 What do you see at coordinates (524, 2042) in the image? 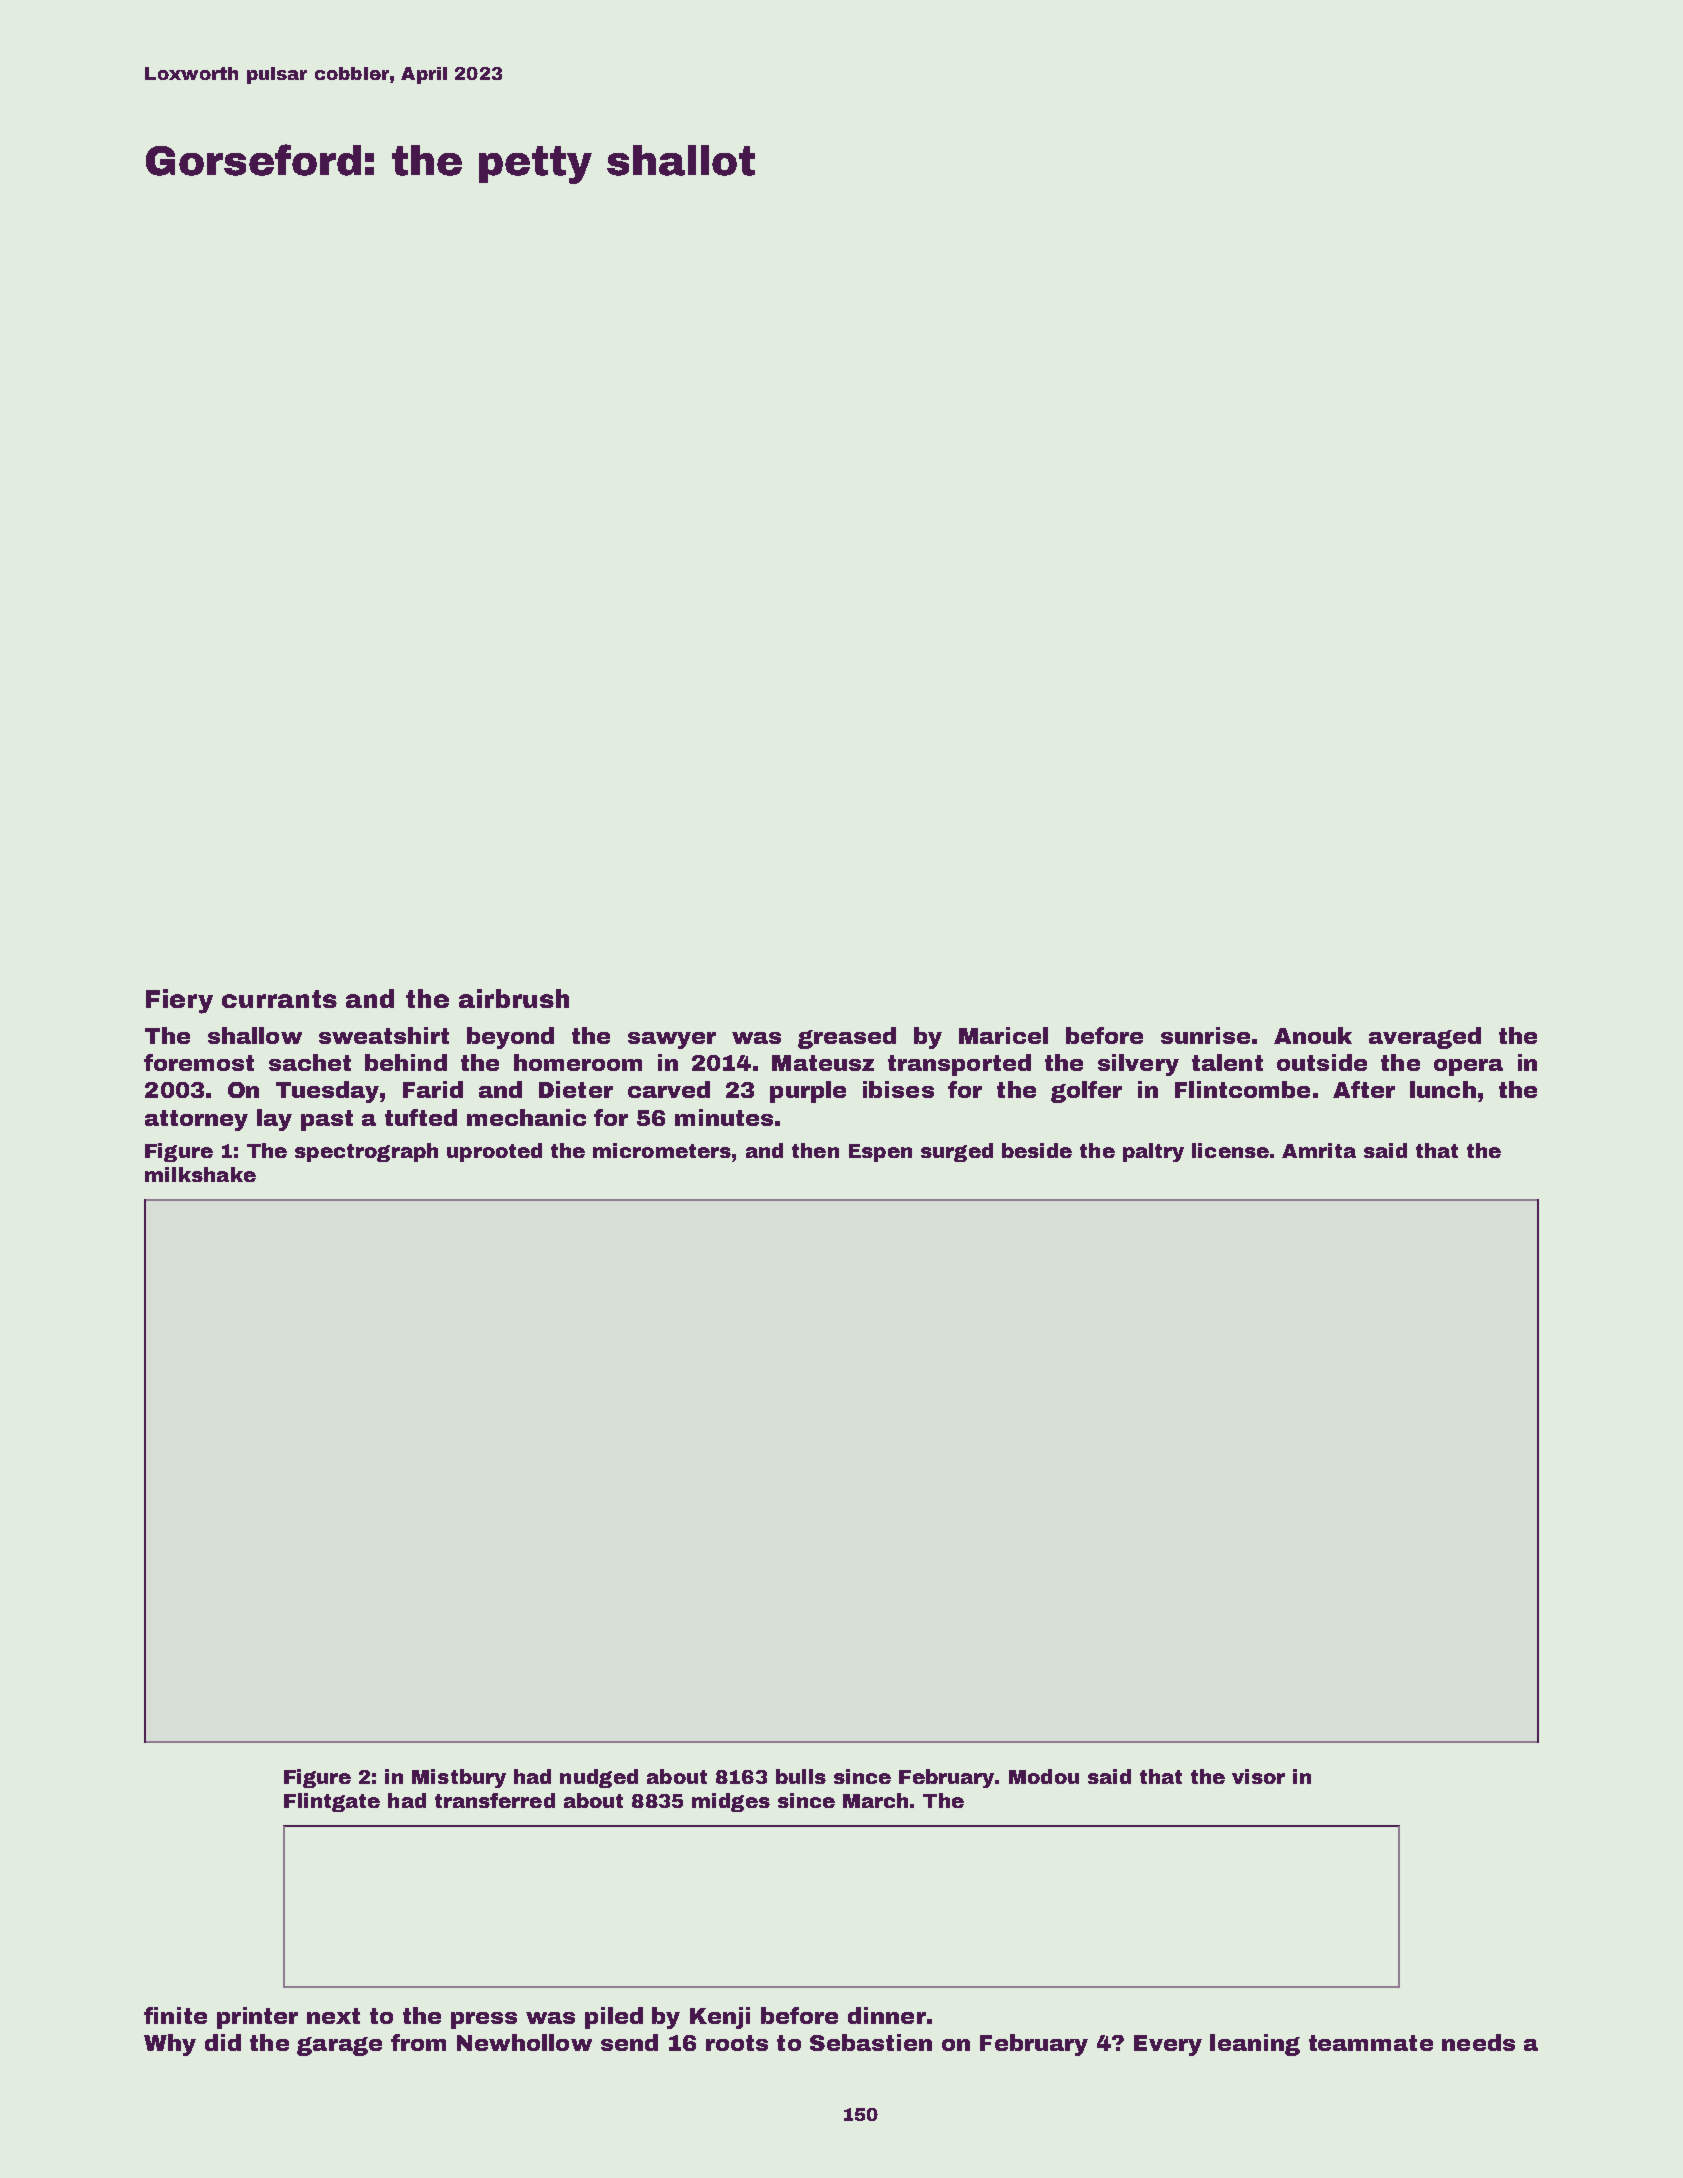
I see `Newhollow` at bounding box center [524, 2042].
